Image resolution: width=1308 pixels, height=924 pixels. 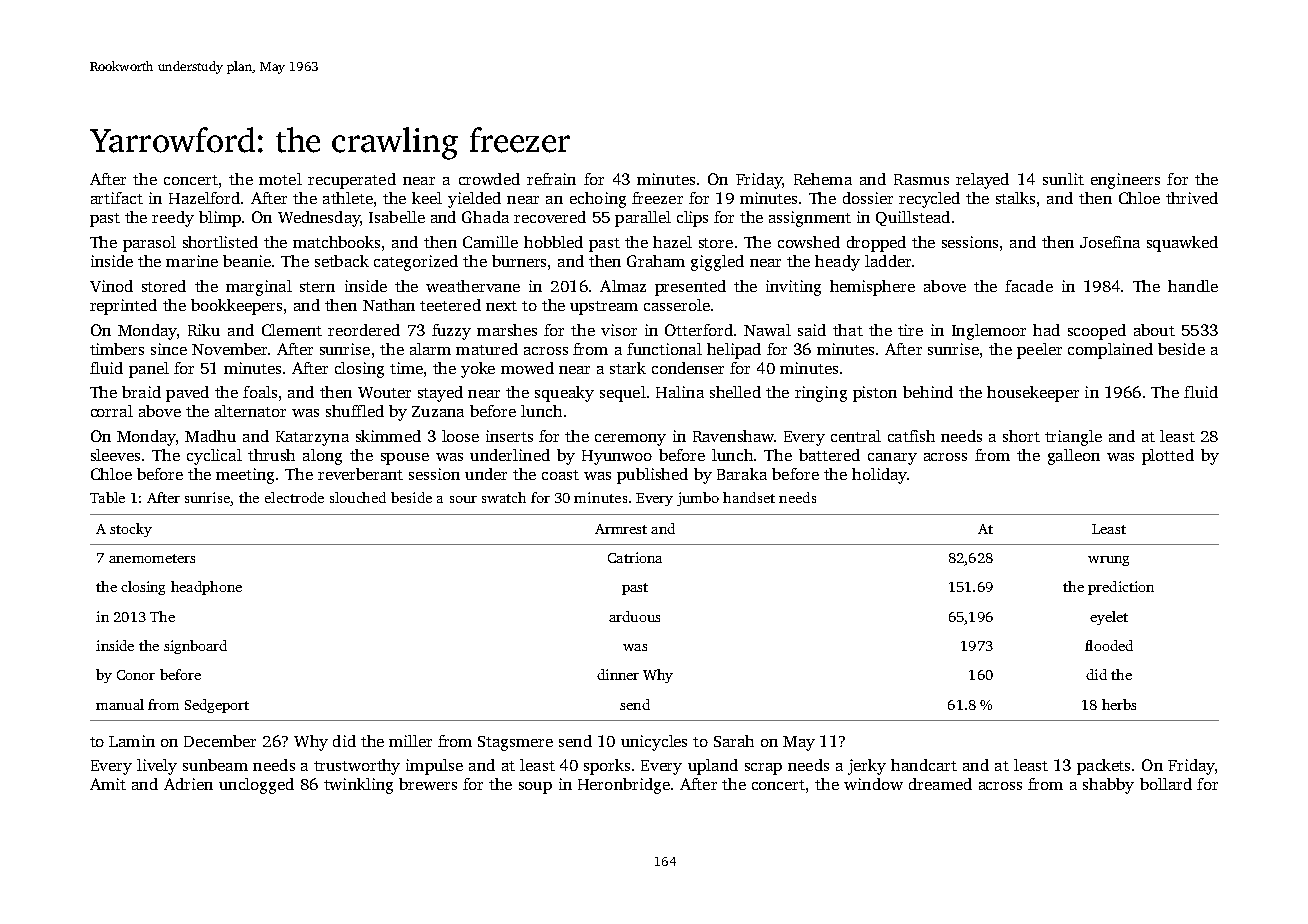 What do you see at coordinates (187, 394) in the document?
I see `paved` at bounding box center [187, 394].
